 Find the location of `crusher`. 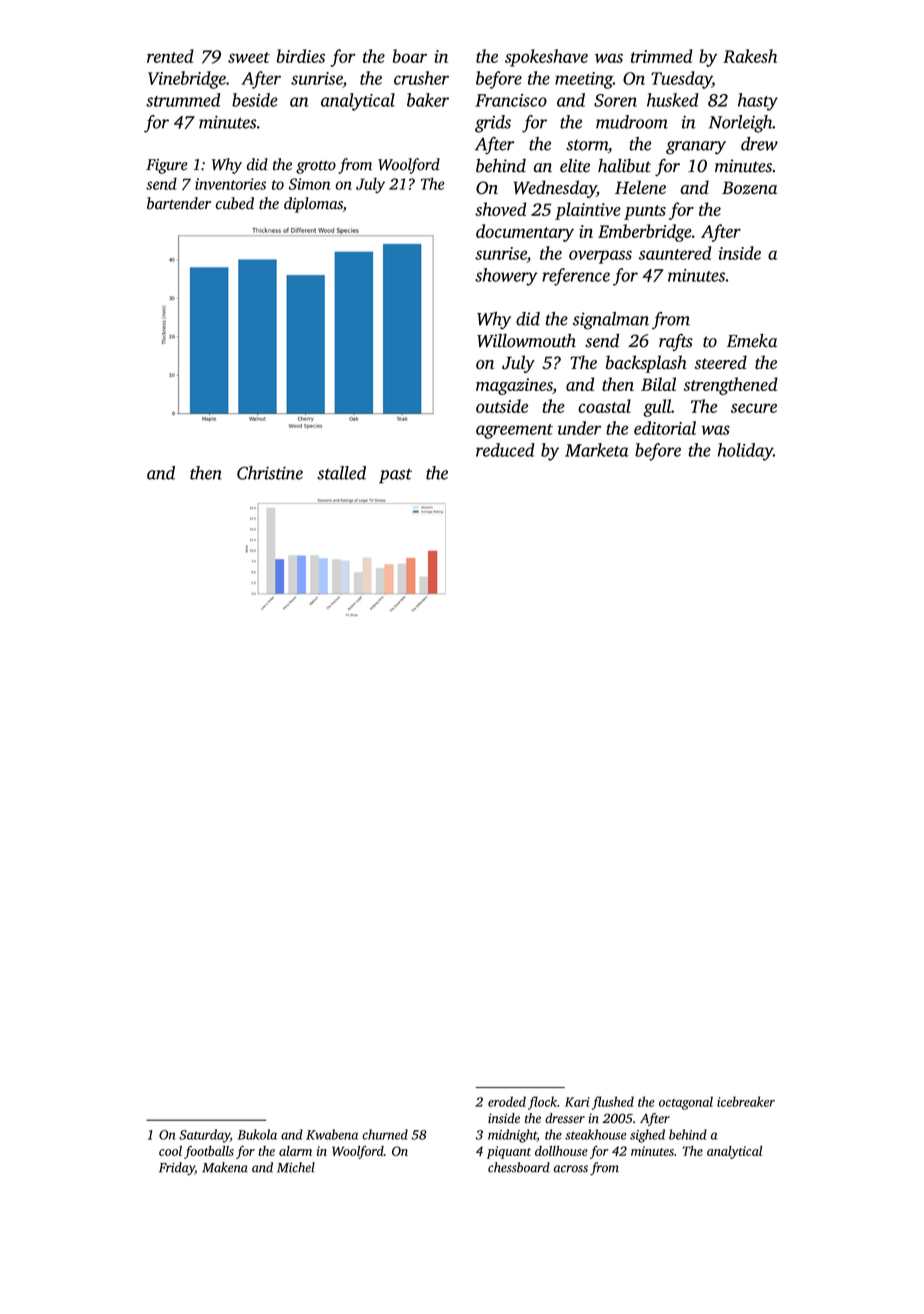

crusher is located at coordinates (421, 78).
